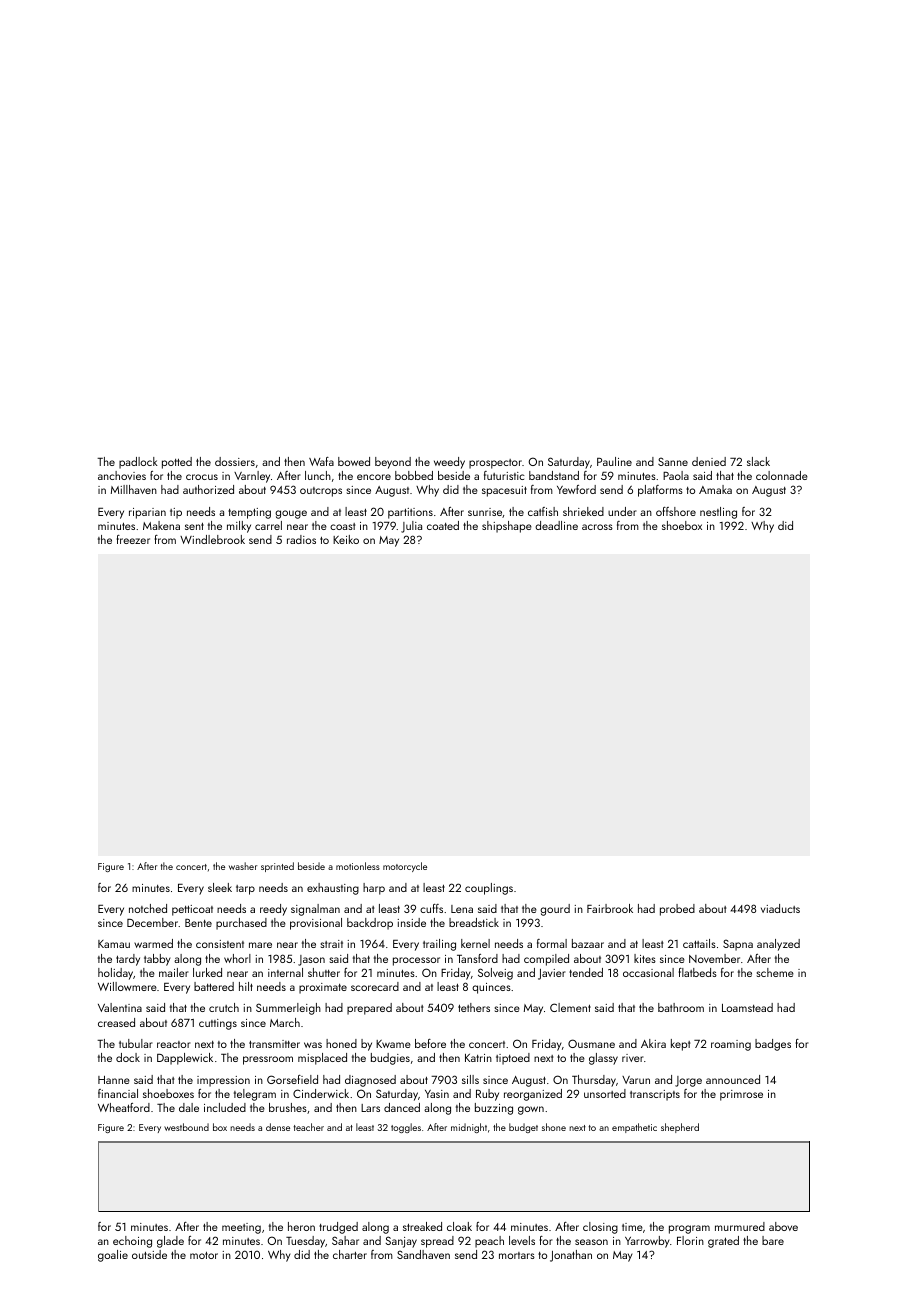  I want to click on goalie, so click(113, 1256).
